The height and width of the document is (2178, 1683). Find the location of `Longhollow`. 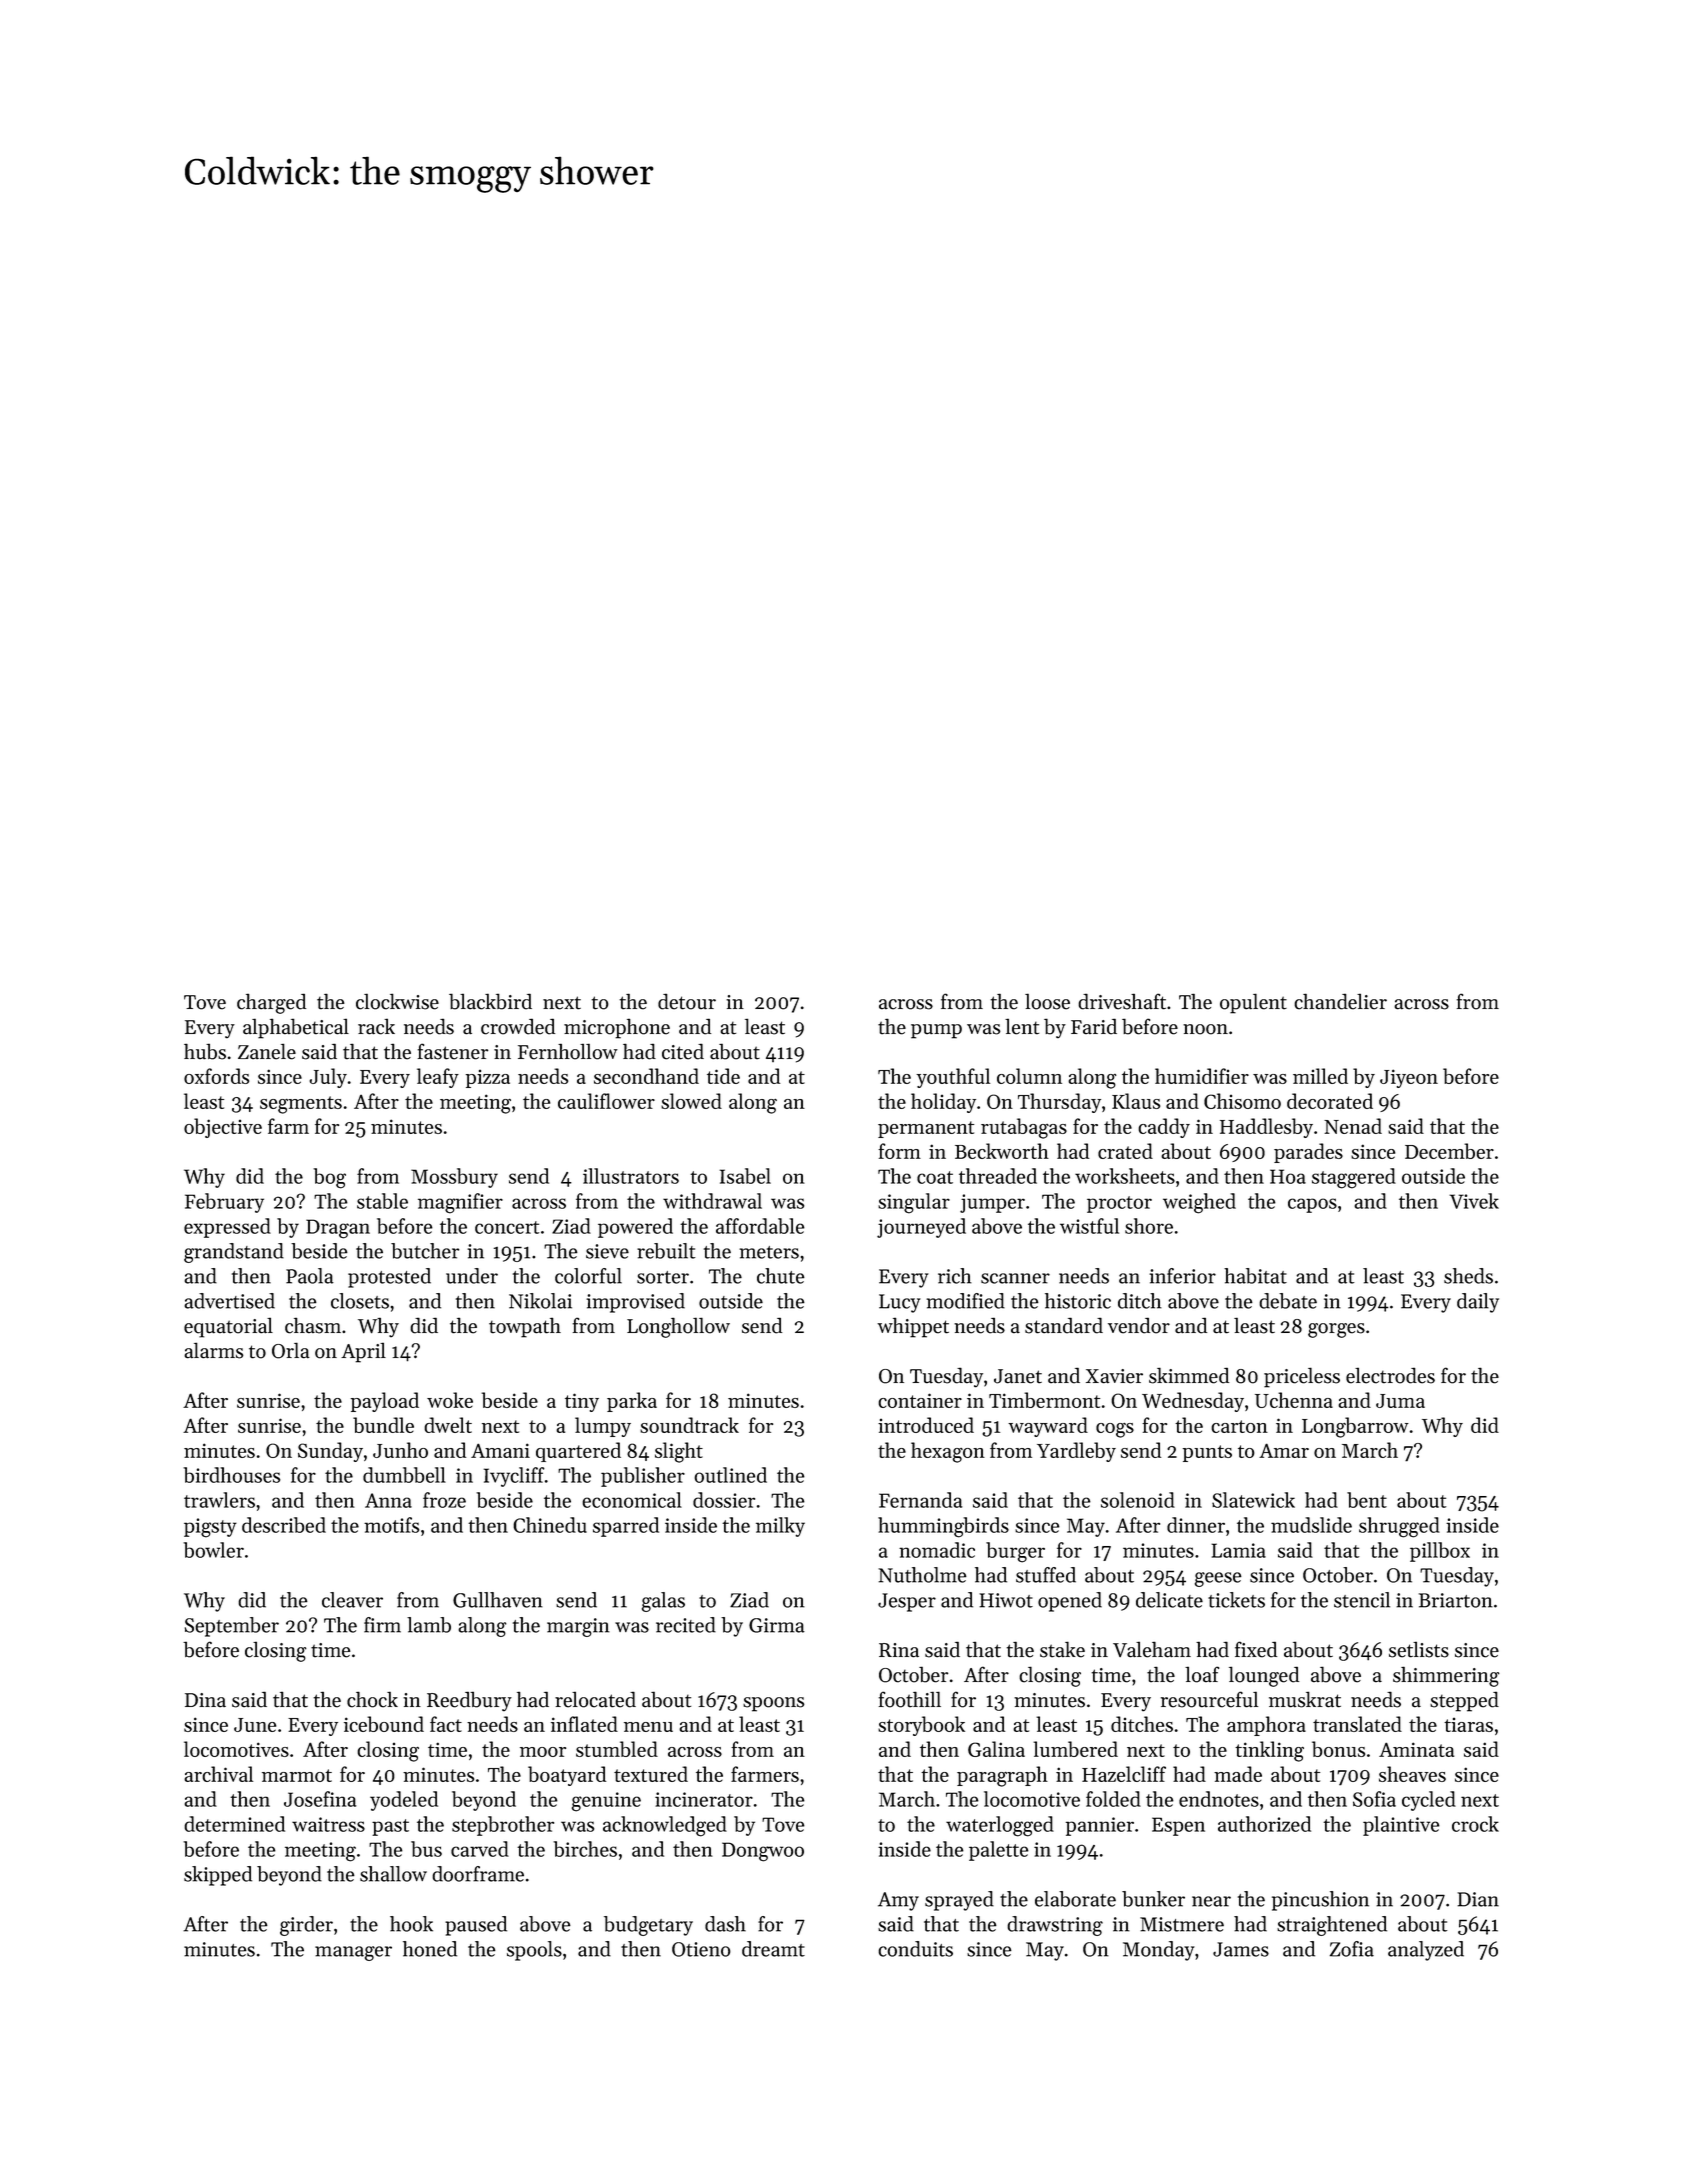

Longhollow is located at coordinates (678, 1327).
